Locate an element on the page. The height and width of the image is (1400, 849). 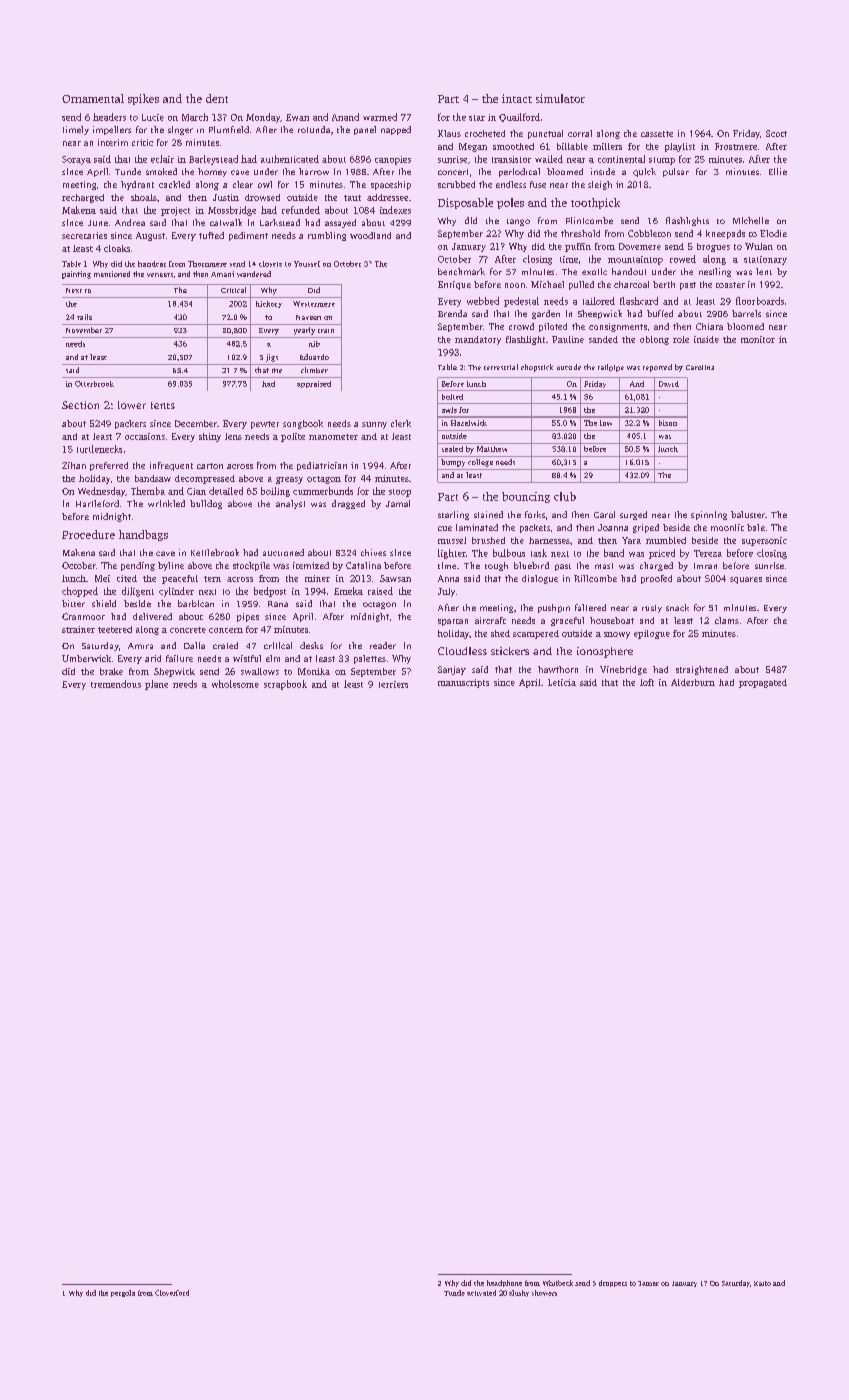
simulator is located at coordinates (560, 98).
